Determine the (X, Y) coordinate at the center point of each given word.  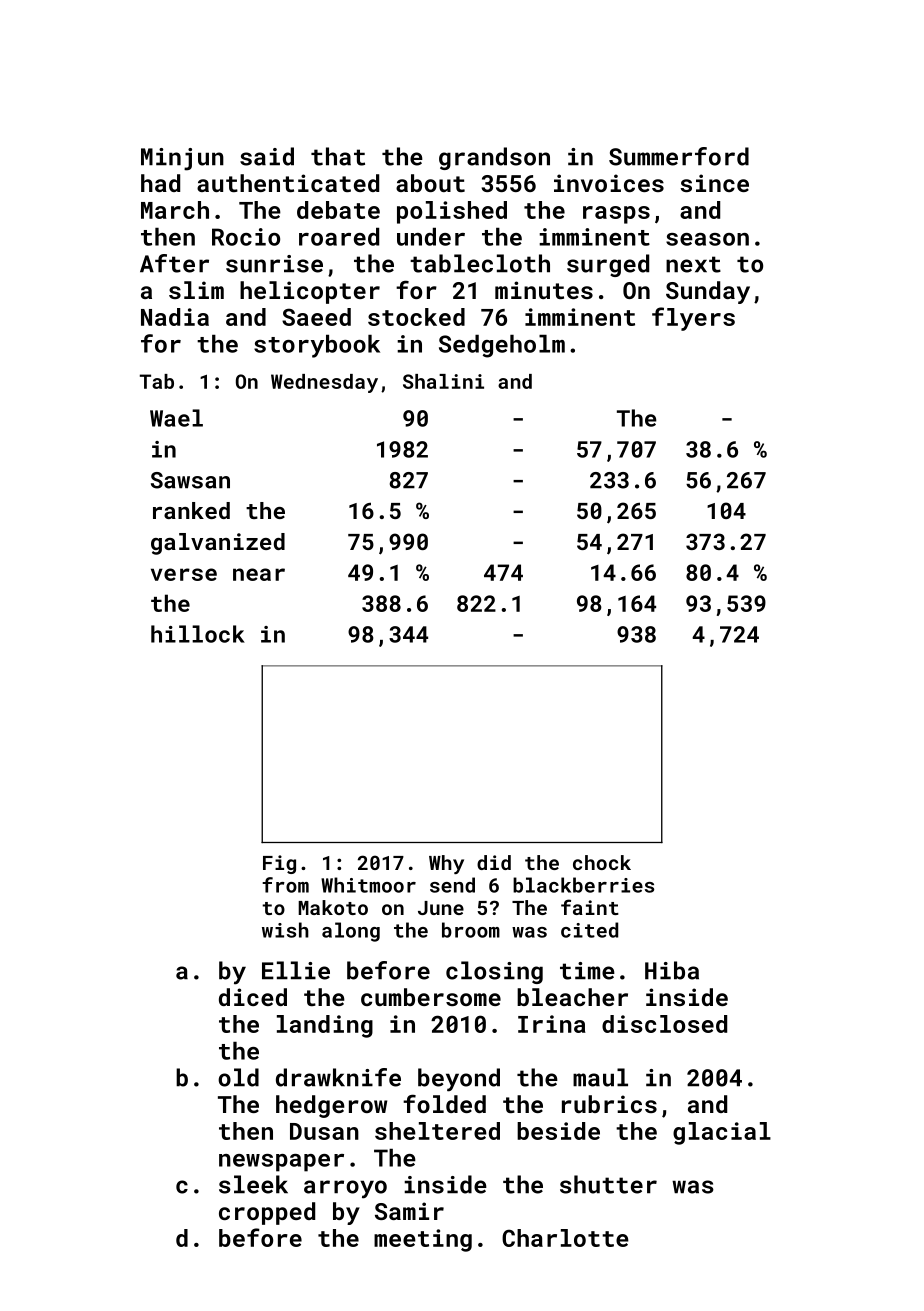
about (430, 183)
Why (446, 864)
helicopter (310, 292)
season (707, 239)
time (587, 971)
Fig (279, 864)
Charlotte (565, 1238)
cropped (267, 1213)
